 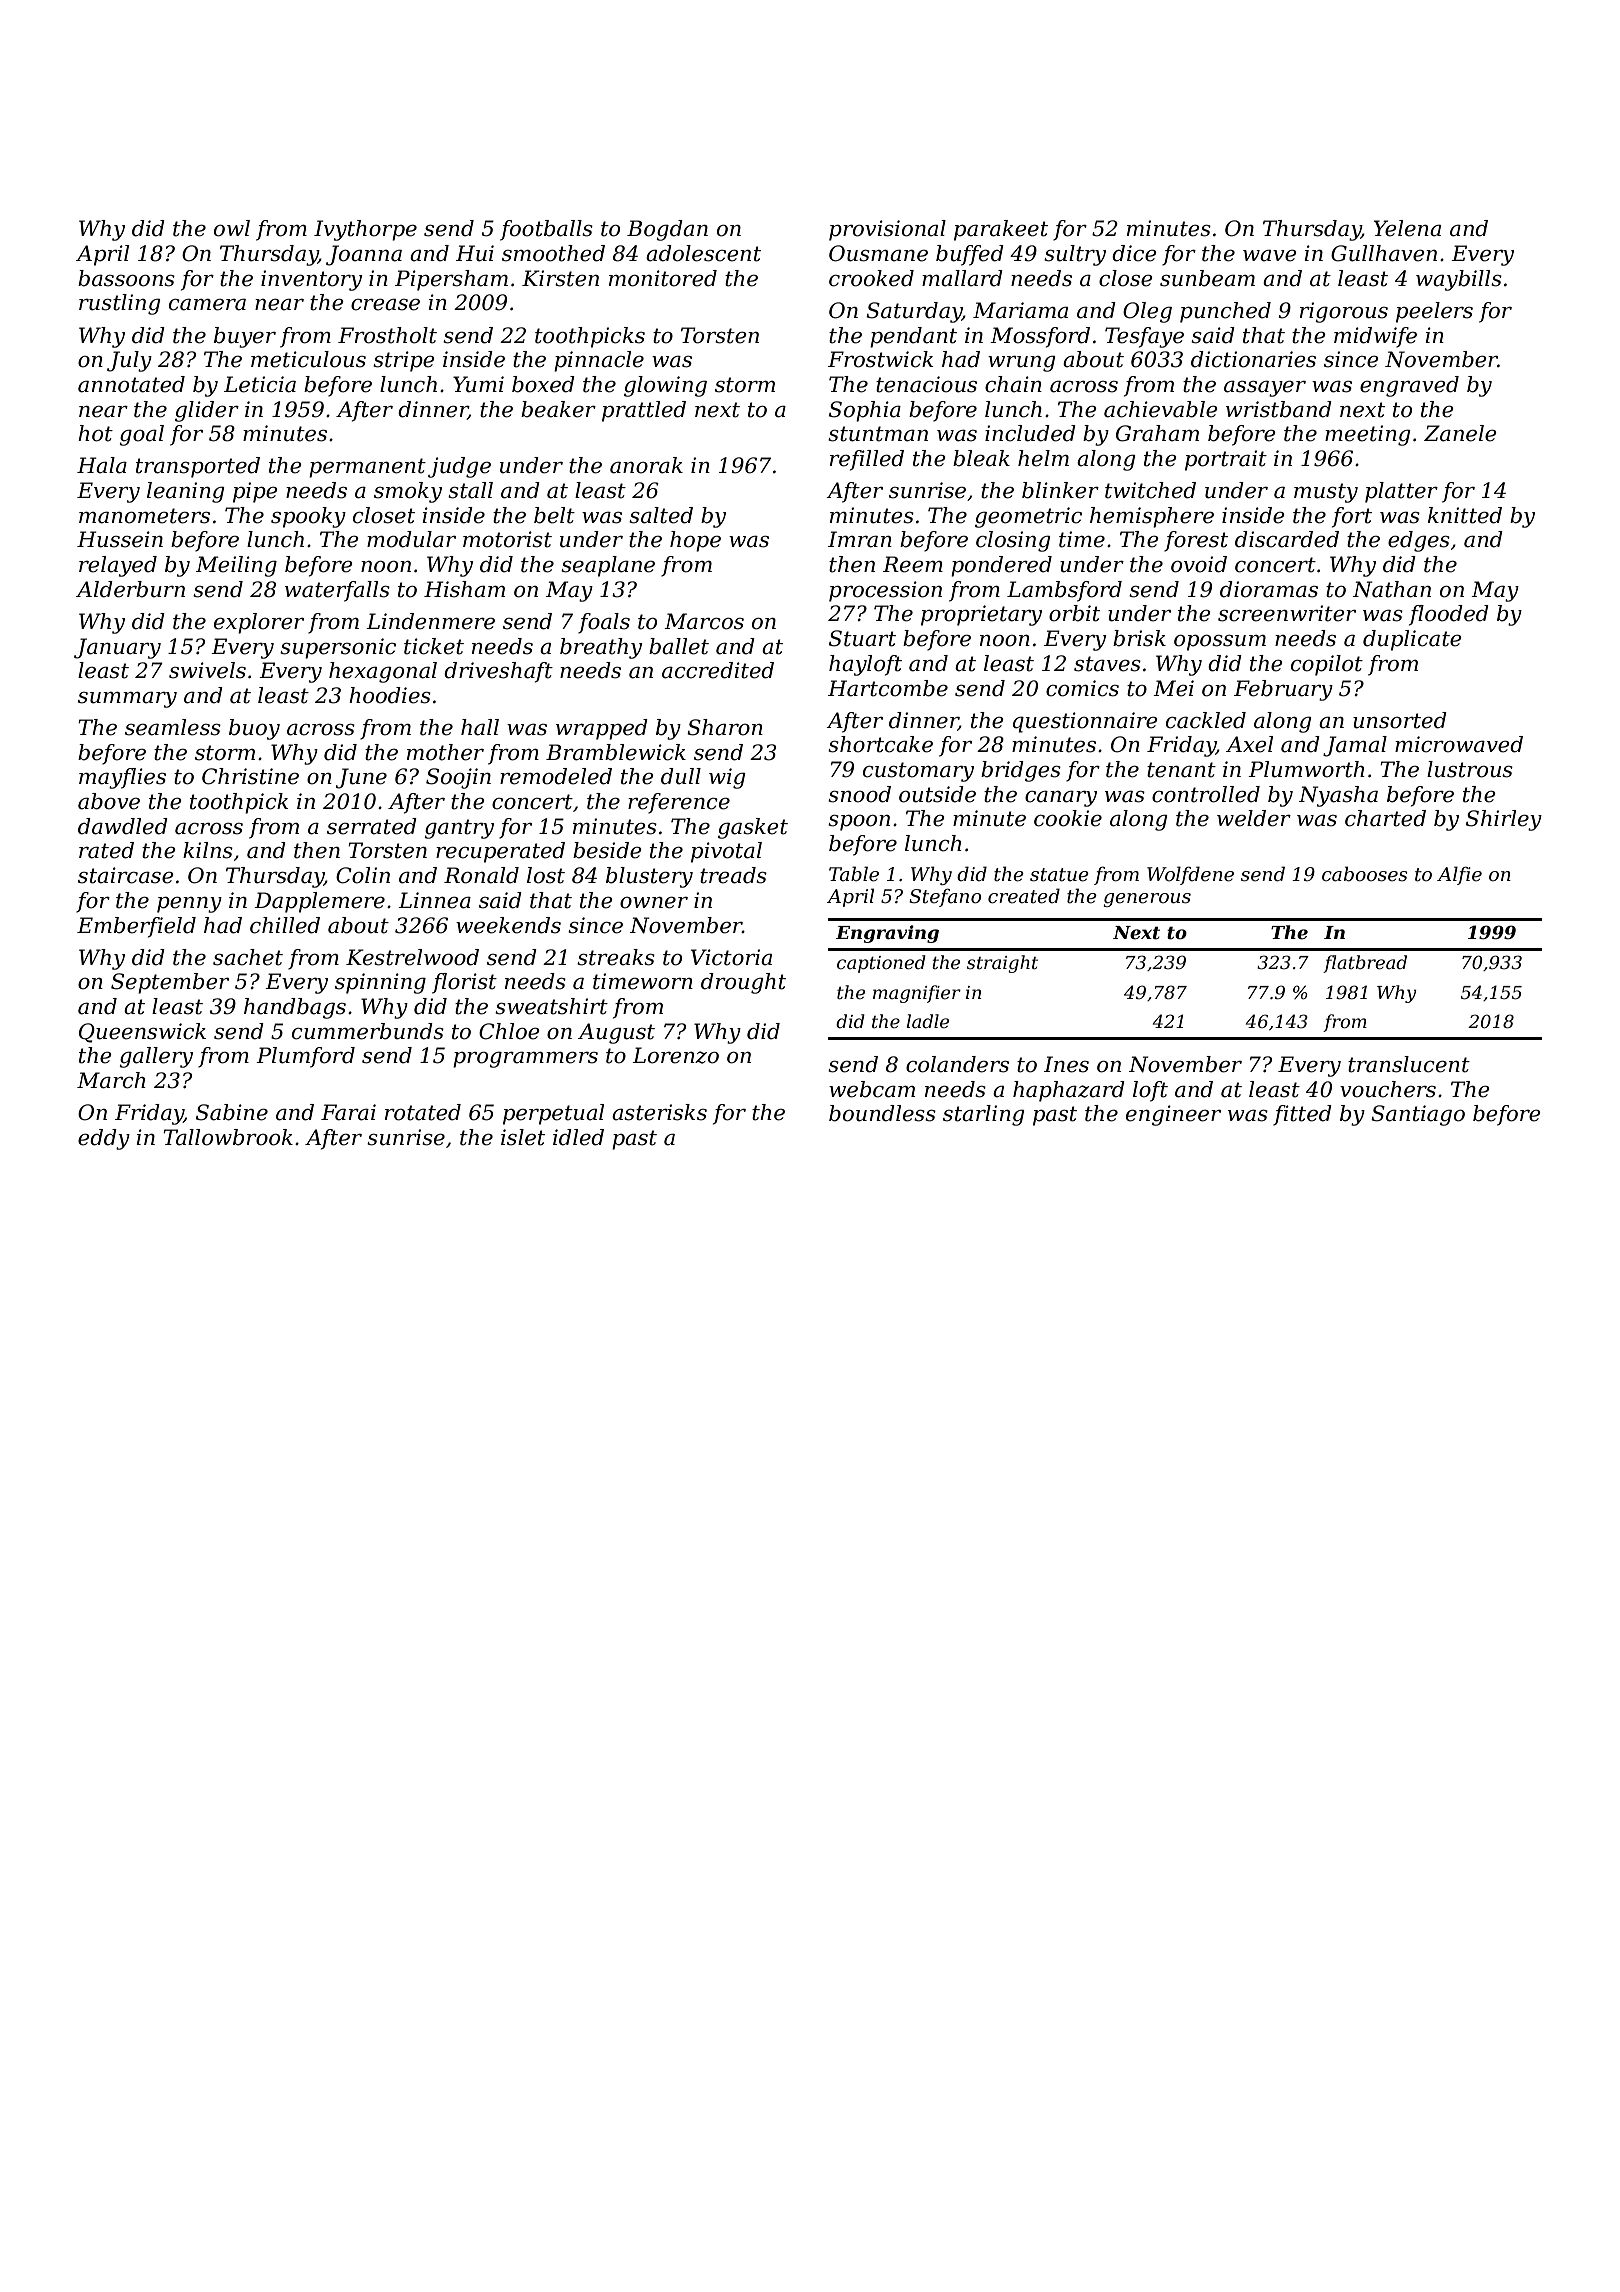 I want to click on engineer, so click(x=1173, y=1115).
